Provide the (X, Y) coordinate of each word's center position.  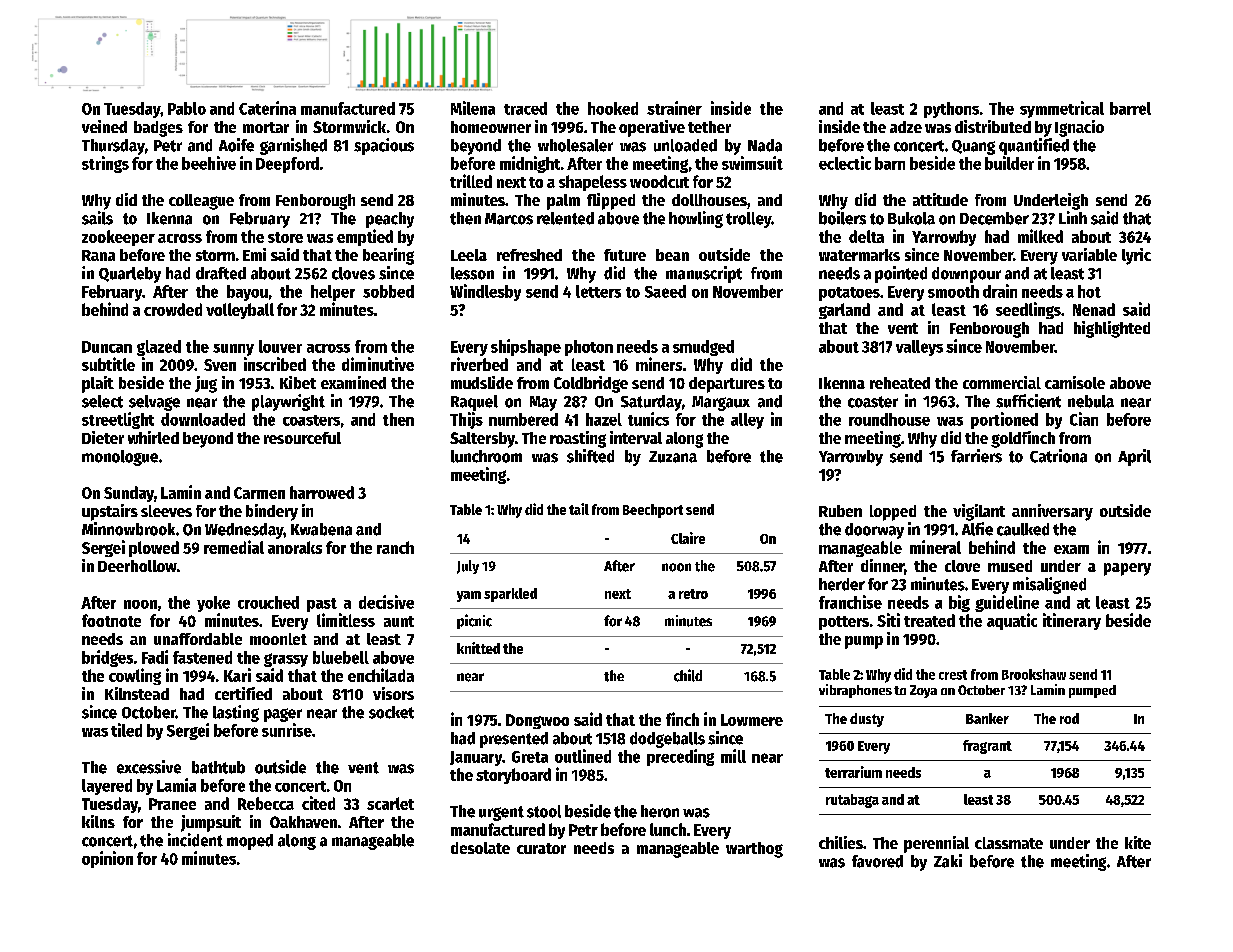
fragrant (987, 747)
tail (579, 509)
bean (672, 255)
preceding (680, 757)
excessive (149, 767)
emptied (365, 237)
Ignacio (1079, 128)
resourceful (302, 438)
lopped (893, 513)
